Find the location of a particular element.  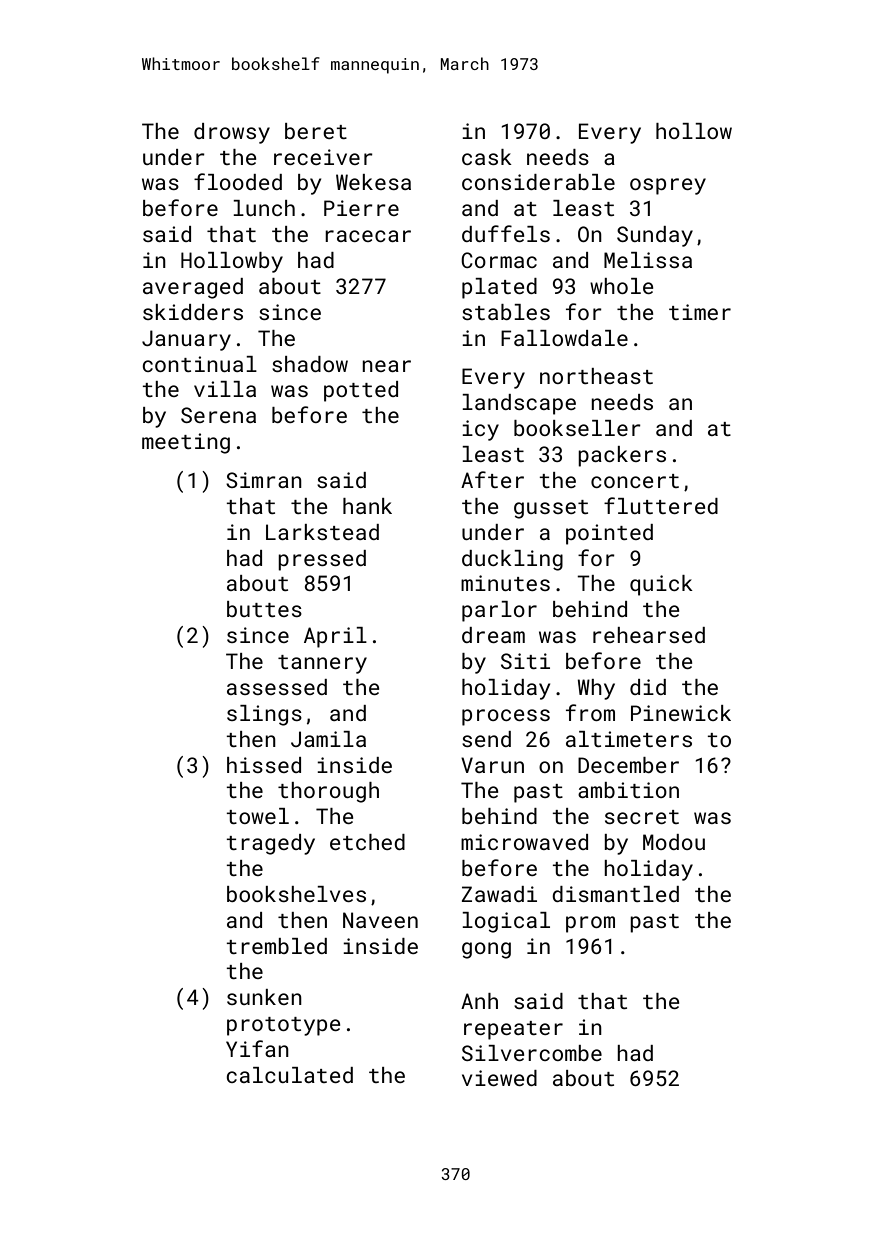

flooded is located at coordinates (238, 181).
